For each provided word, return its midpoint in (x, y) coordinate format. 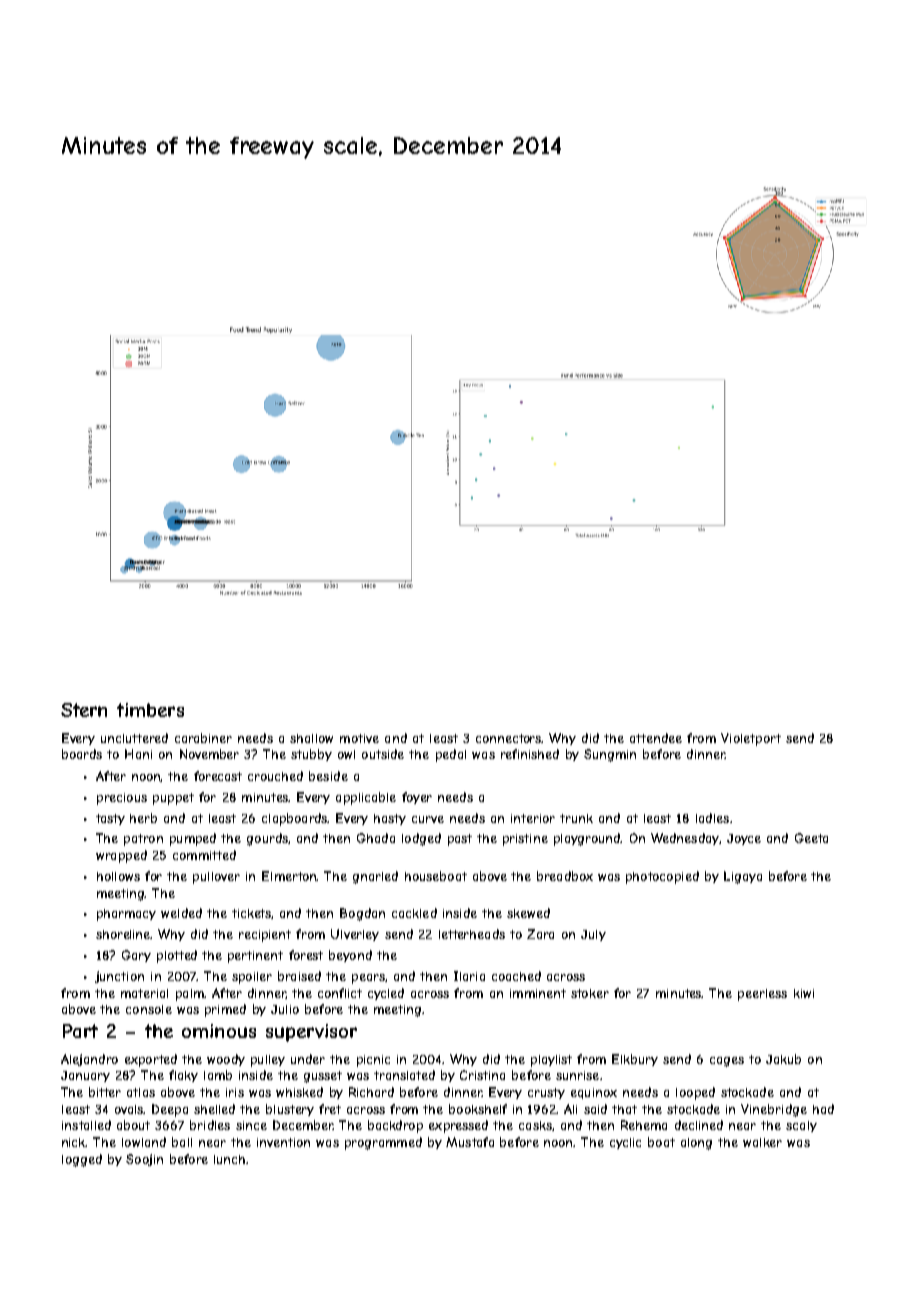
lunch (229, 1159)
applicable (366, 798)
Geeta (811, 838)
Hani (138, 754)
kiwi (804, 993)
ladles (712, 818)
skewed (528, 913)
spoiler (252, 978)
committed (204, 855)
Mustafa (470, 1142)
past (460, 840)
